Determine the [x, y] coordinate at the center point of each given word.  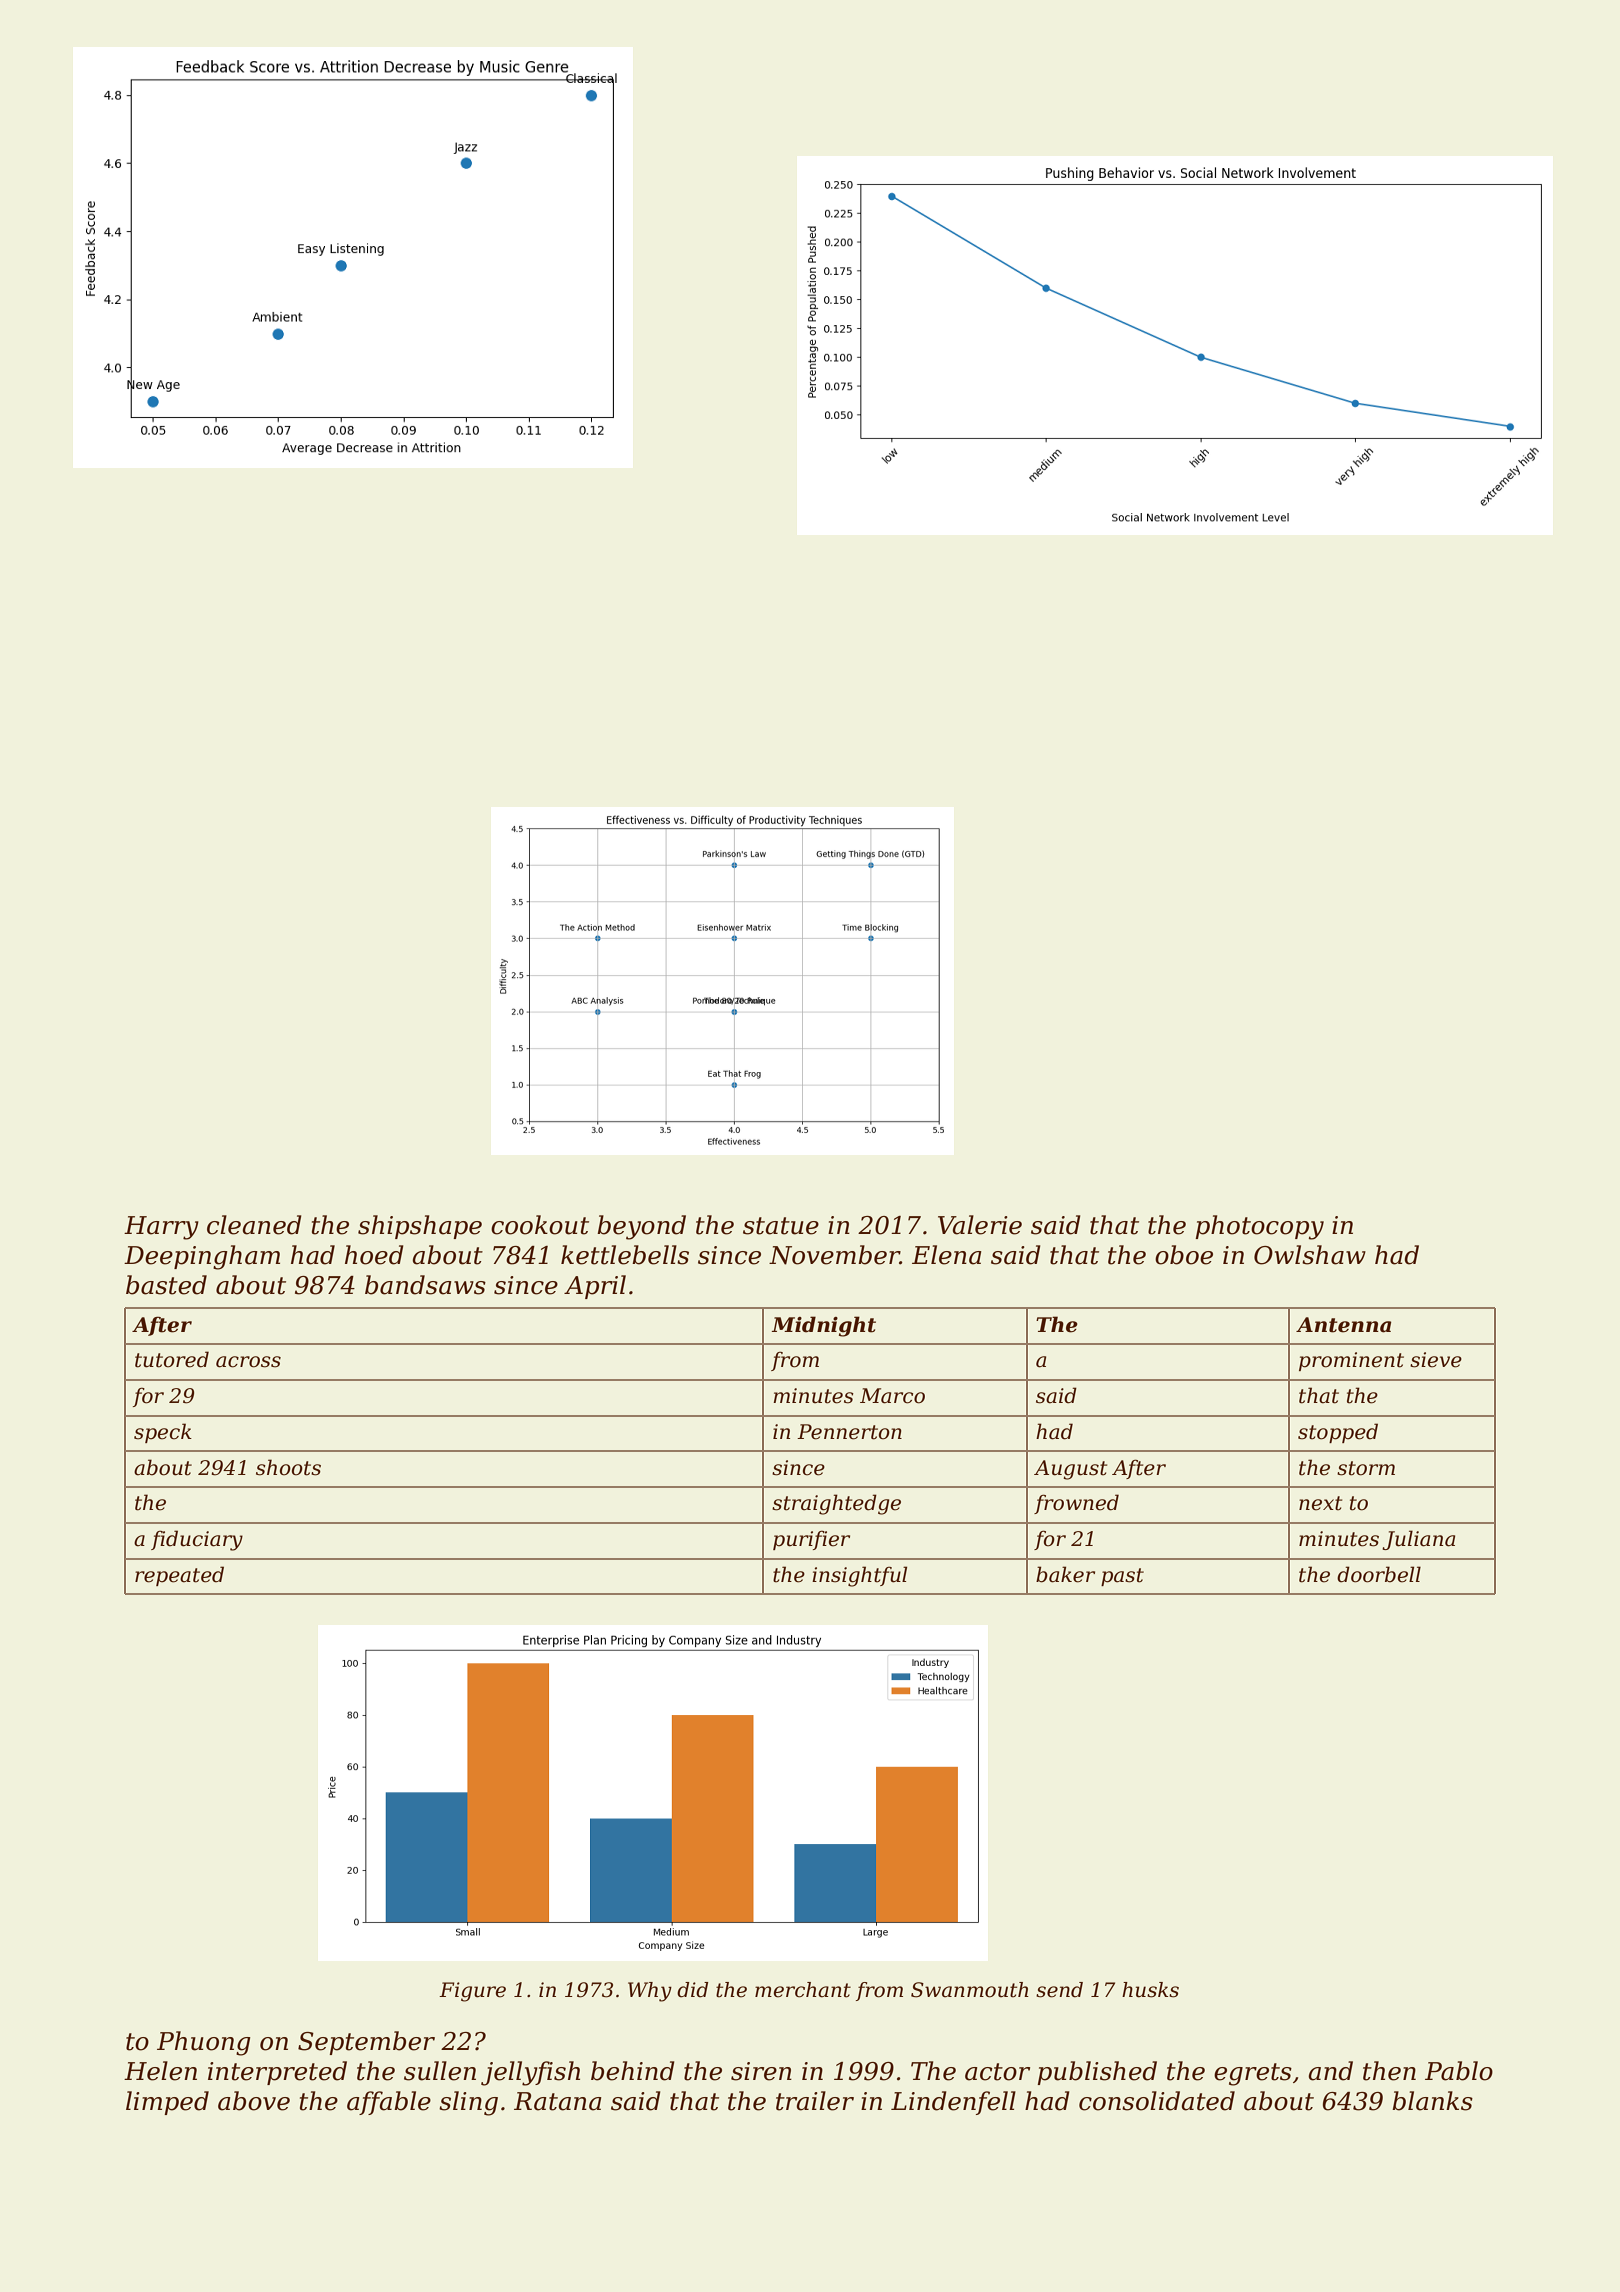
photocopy [1259, 1227]
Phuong [204, 2043]
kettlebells [625, 1255]
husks [1150, 1990]
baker [1065, 1574]
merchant [803, 1990]
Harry [161, 1228]
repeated [179, 1576]
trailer [815, 2101]
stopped [1338, 1433]
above [254, 2101]
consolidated [1157, 2101]
